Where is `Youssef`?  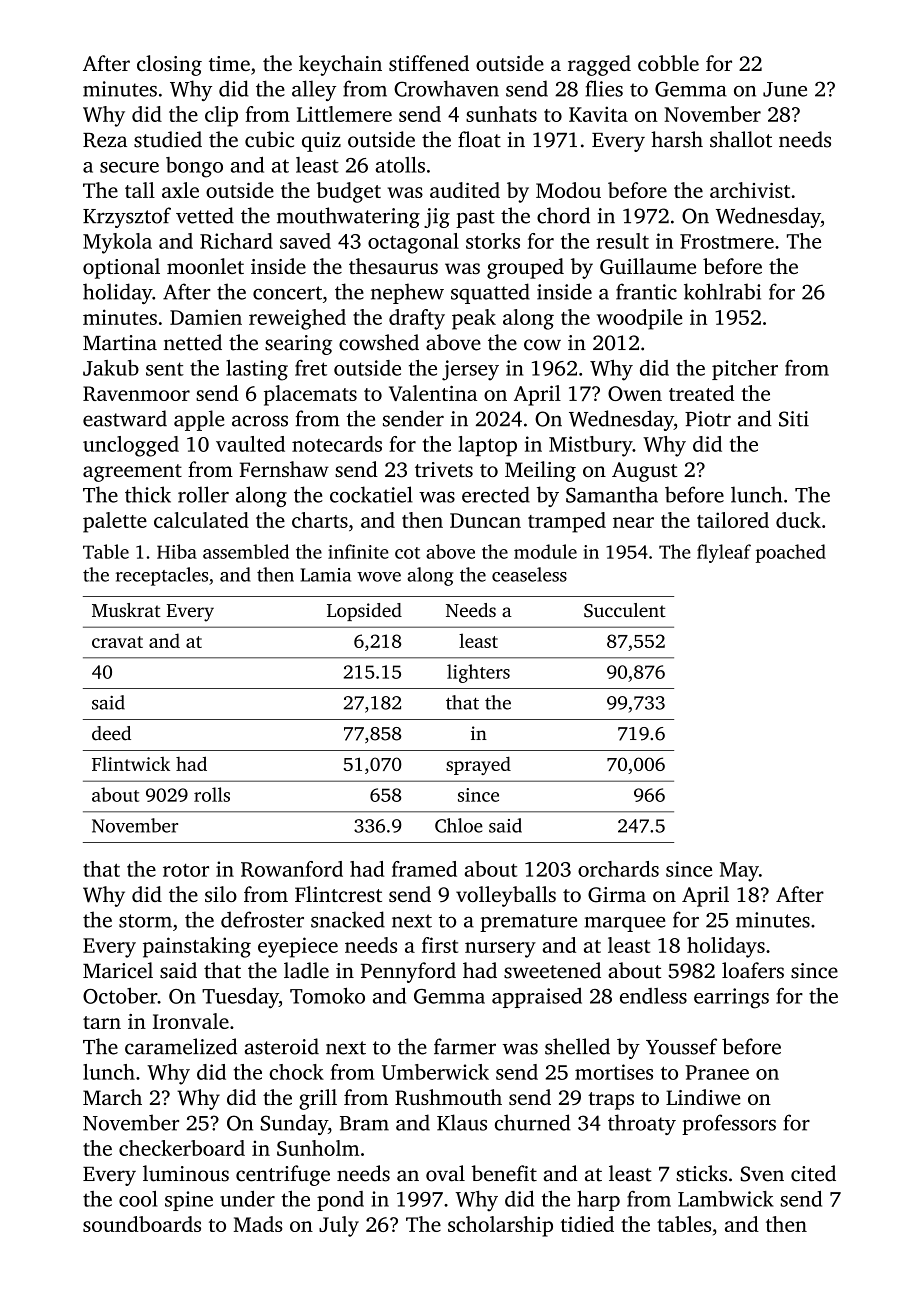
Youssef is located at coordinates (681, 1046).
